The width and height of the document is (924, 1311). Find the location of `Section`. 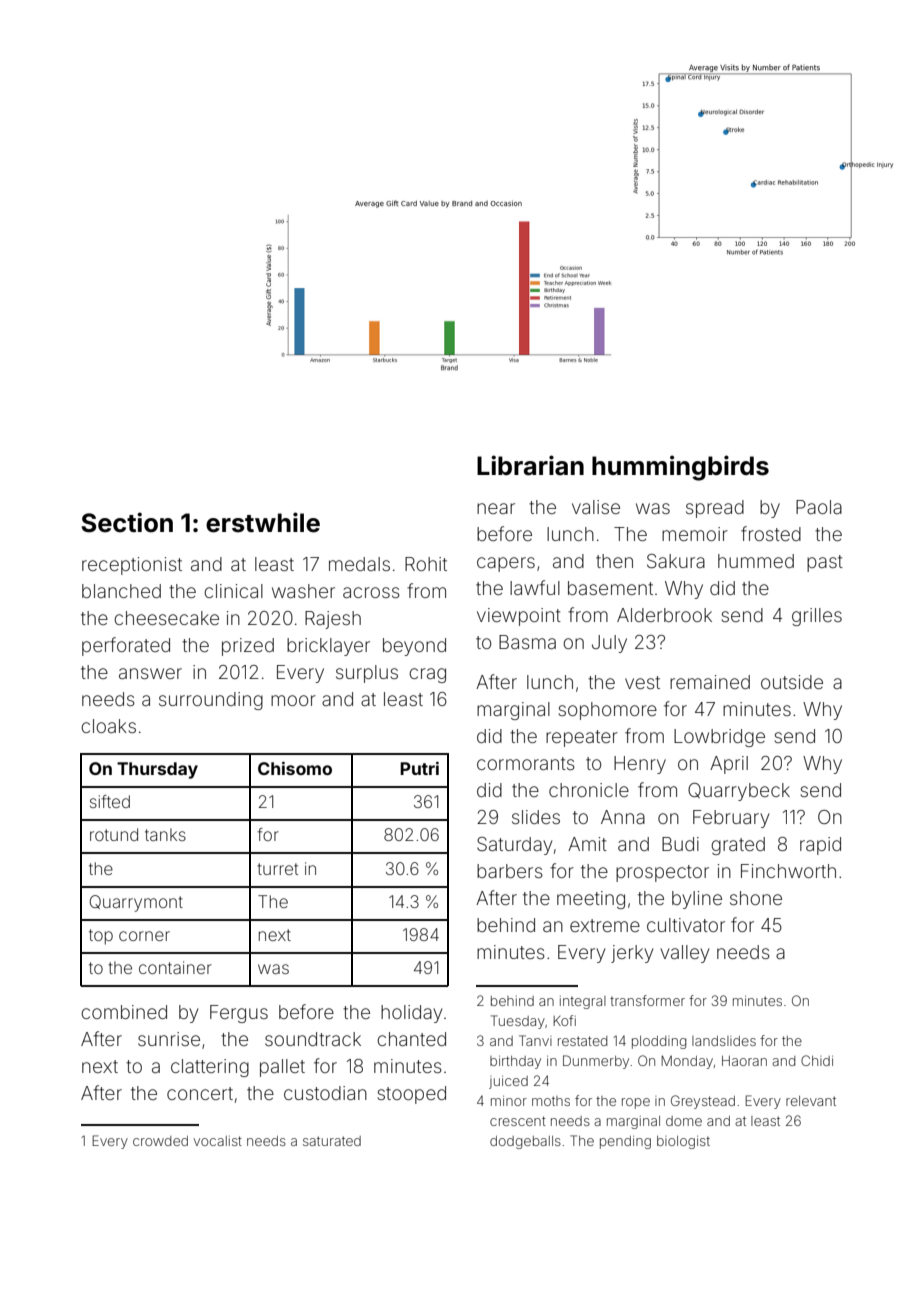

Section is located at coordinates (127, 522).
